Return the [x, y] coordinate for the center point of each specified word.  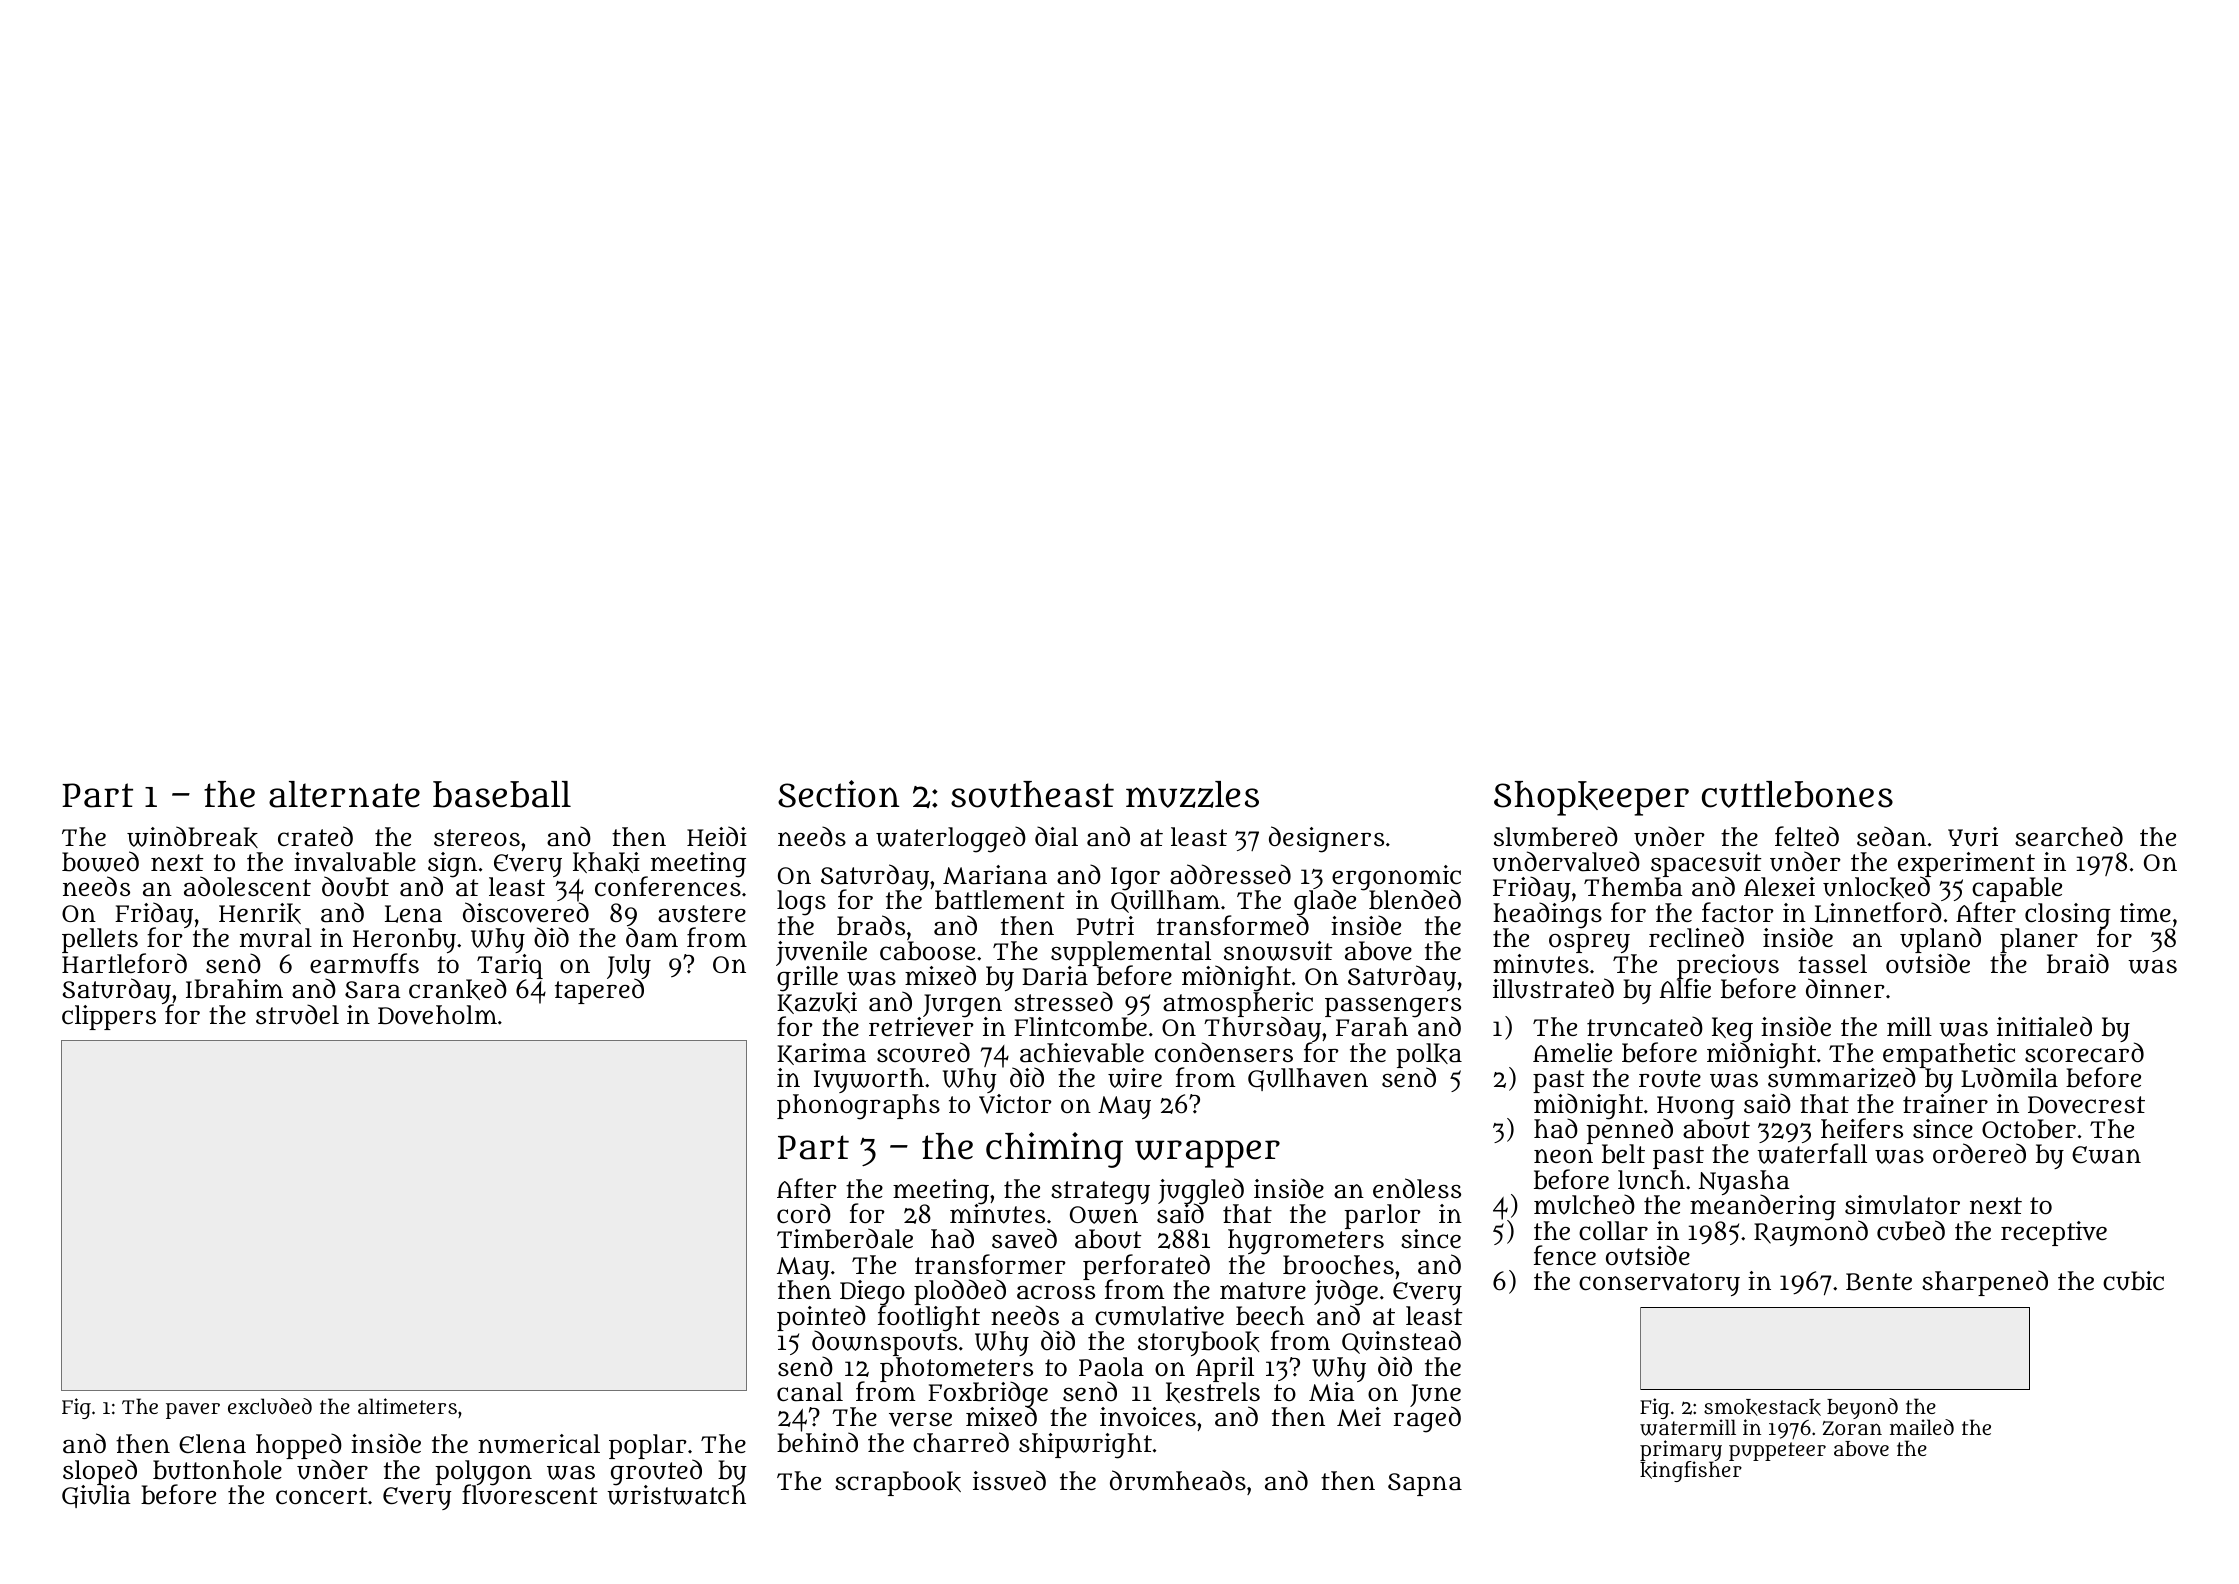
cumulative [1159, 1316]
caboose [927, 951]
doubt [355, 886]
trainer [1945, 1104]
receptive [2054, 1233]
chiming [1054, 1150]
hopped [299, 1446]
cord [804, 1213]
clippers [109, 1017]
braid [2078, 963]
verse [920, 1420]
